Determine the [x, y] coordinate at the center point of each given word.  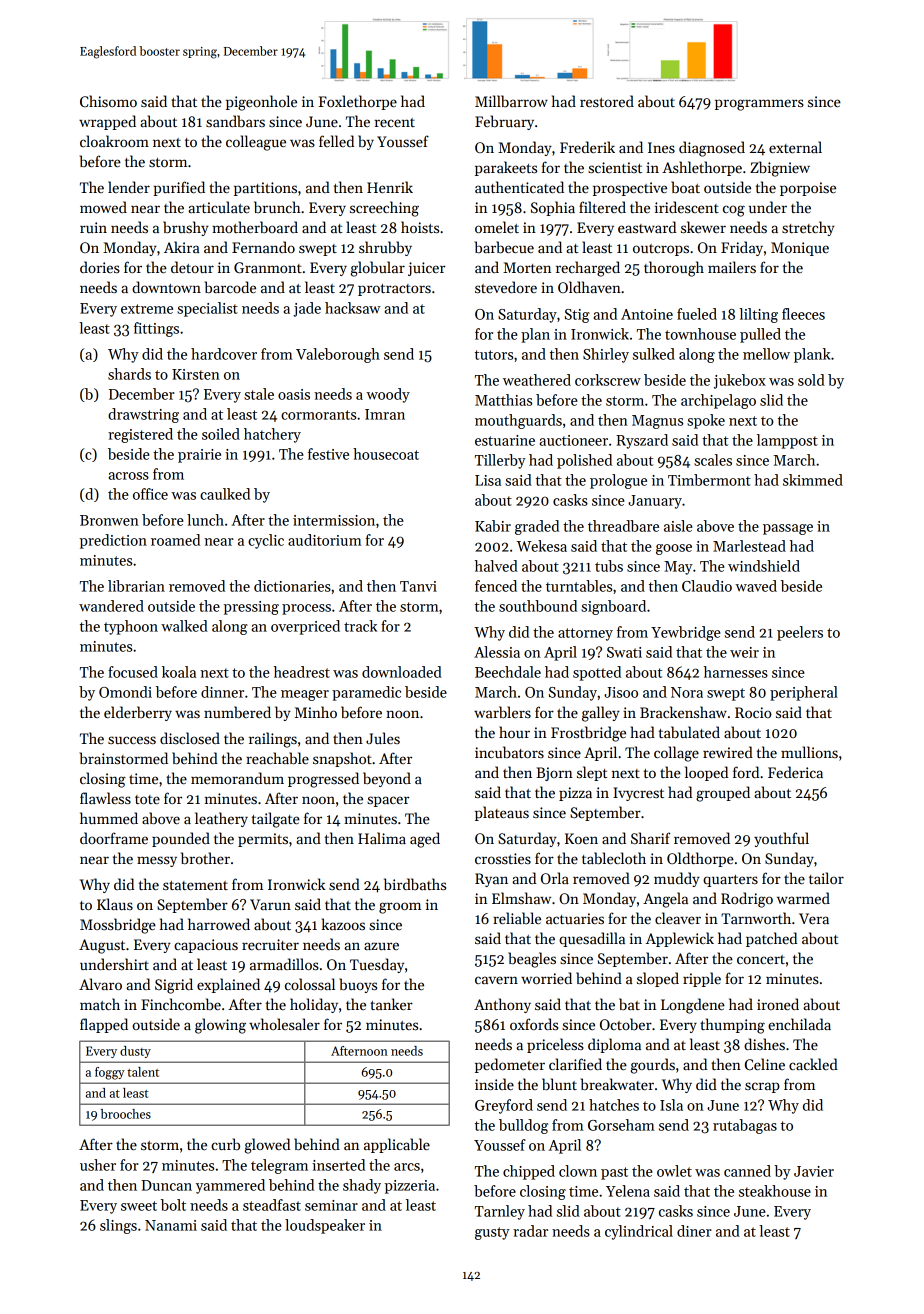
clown [578, 1171]
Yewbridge [686, 633]
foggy [110, 1073]
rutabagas [745, 1126]
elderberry [138, 713]
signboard [613, 607]
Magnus [657, 422]
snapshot [342, 759]
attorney [585, 634]
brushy [186, 228]
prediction [113, 541]
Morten [527, 267]
